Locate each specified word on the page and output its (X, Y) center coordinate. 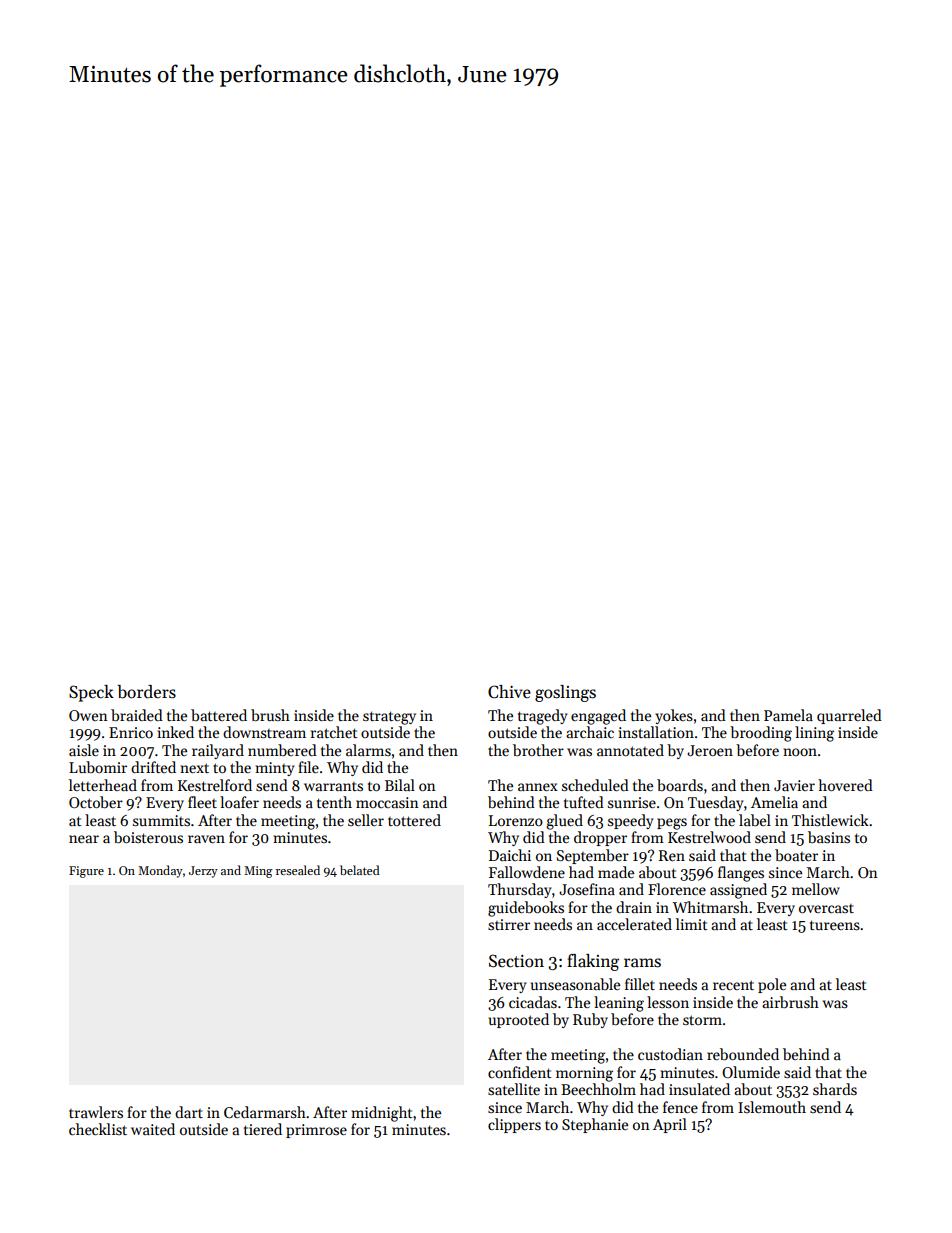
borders (146, 692)
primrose (316, 1131)
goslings (565, 693)
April (670, 1125)
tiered (263, 1129)
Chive (509, 692)
